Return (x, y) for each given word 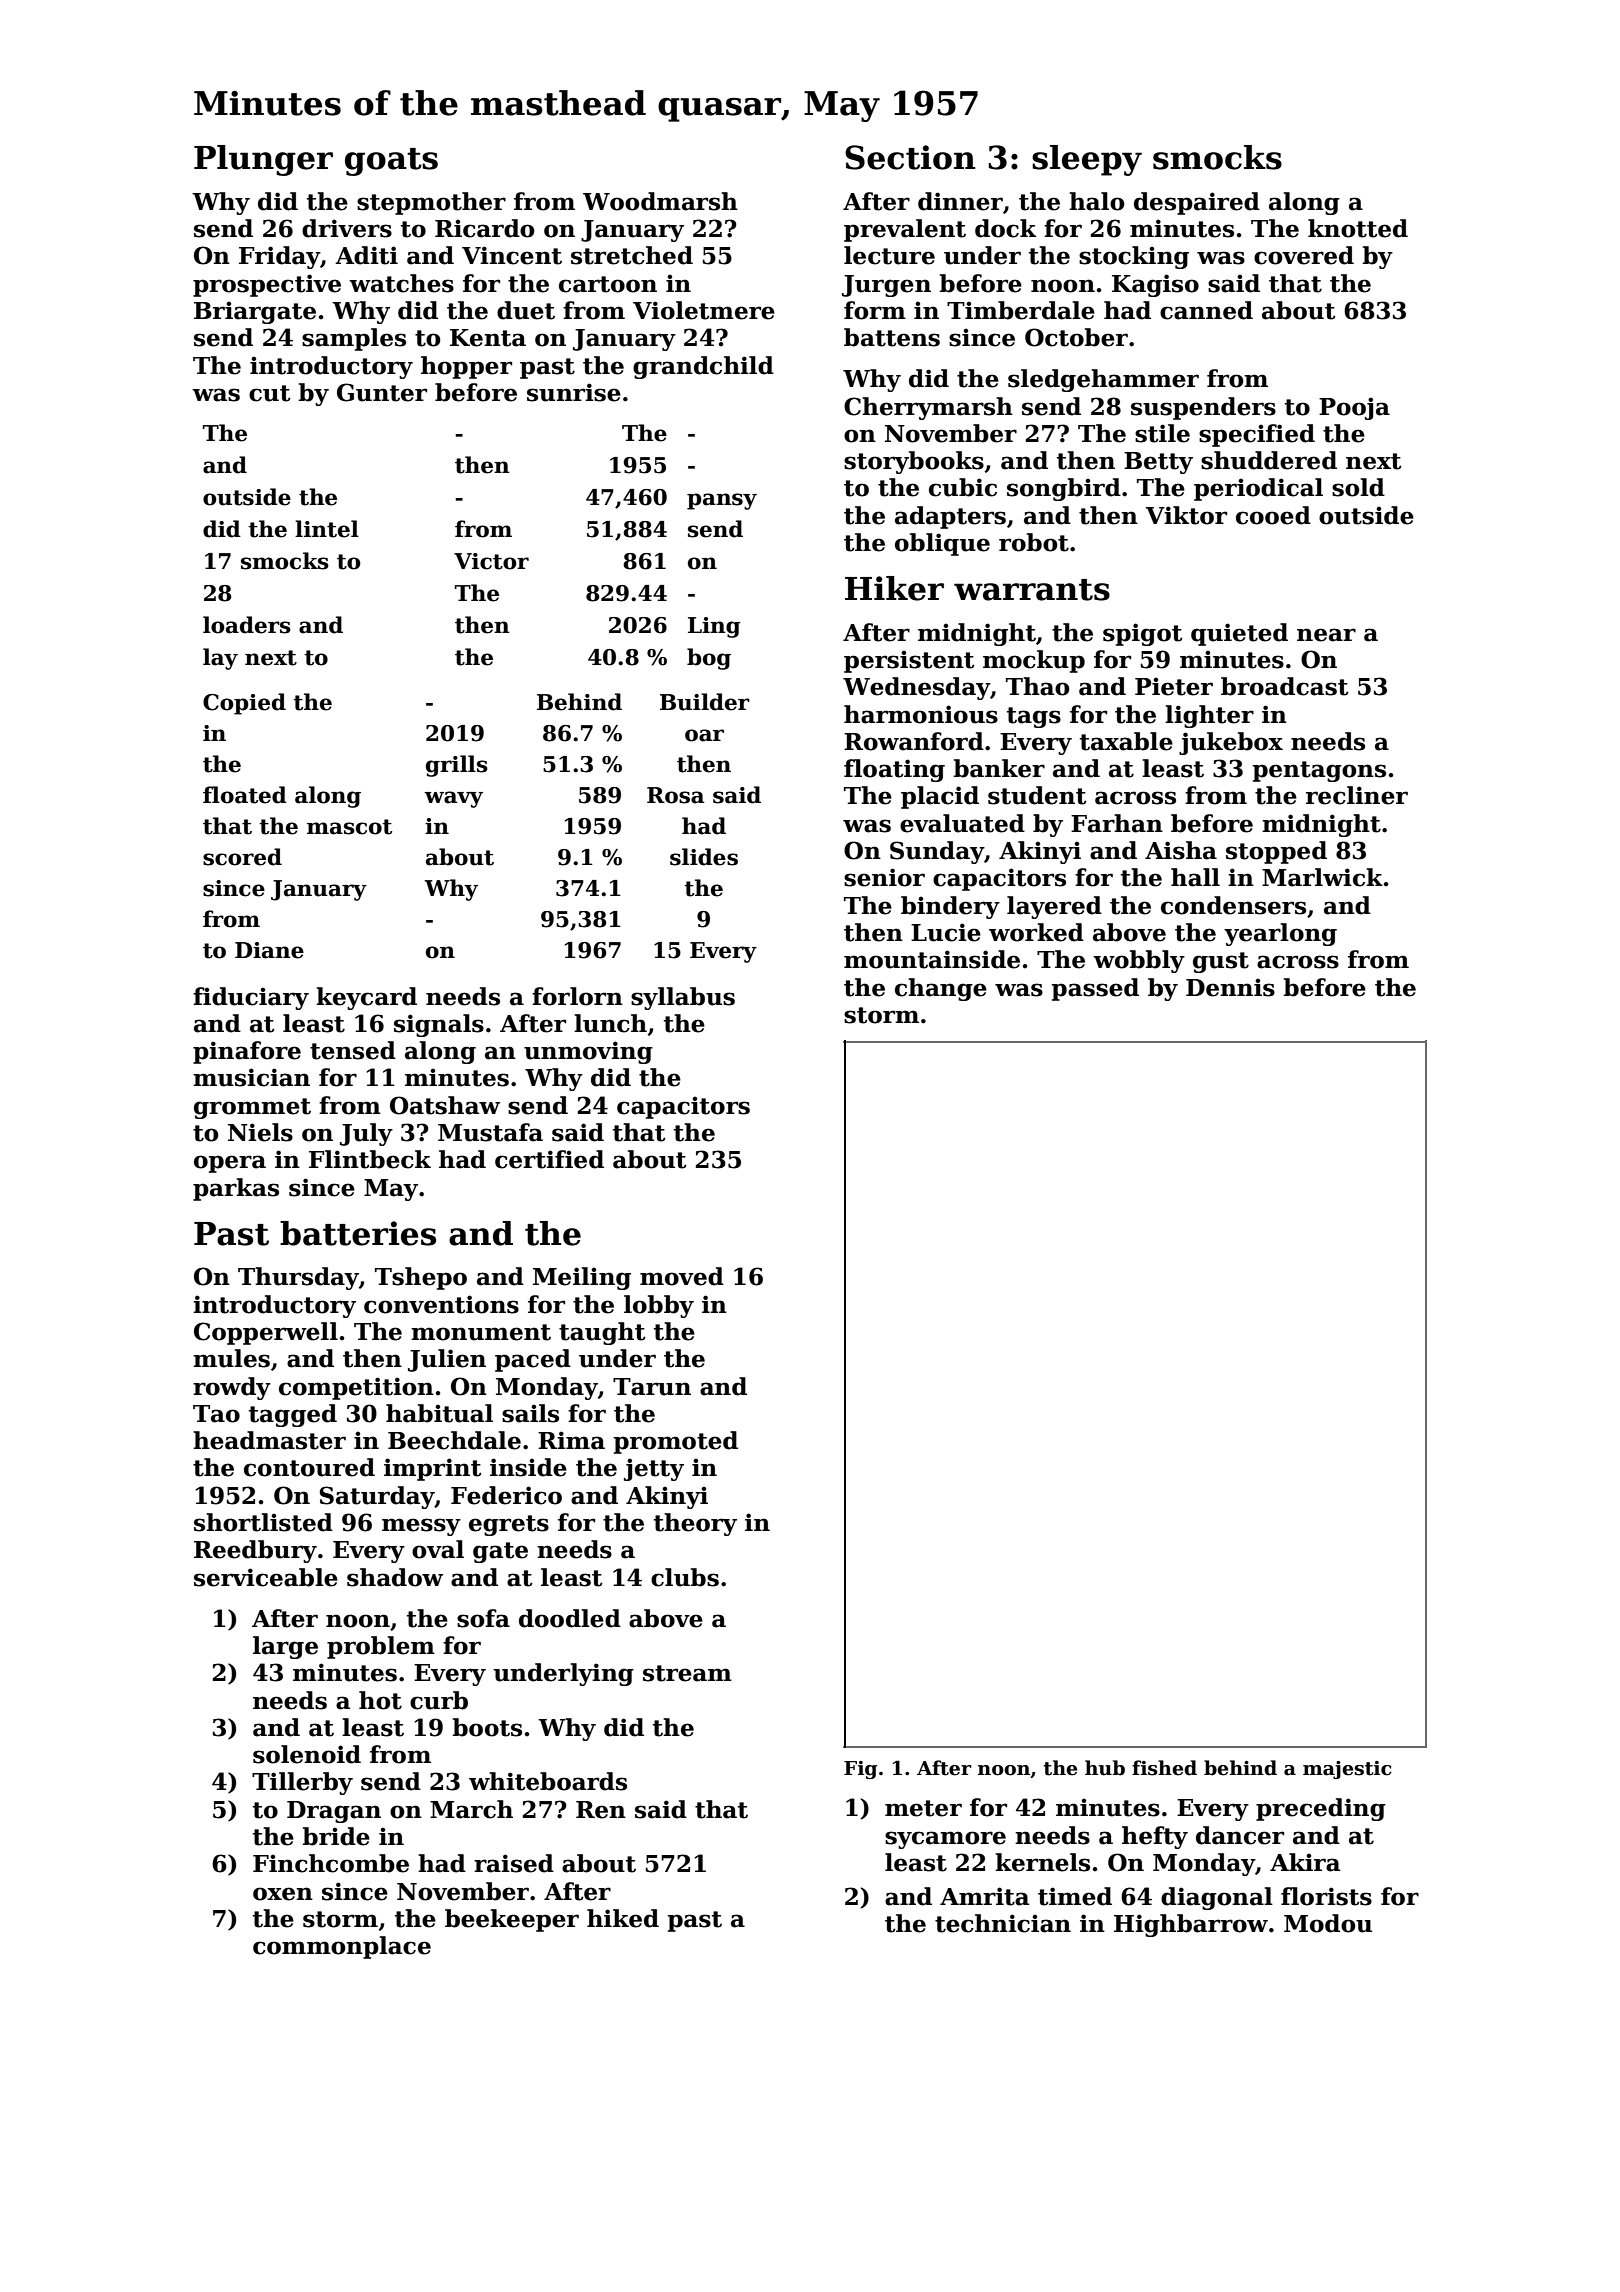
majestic (1347, 1770)
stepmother (431, 203)
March (471, 1809)
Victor (491, 561)
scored (242, 857)
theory (695, 1524)
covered (1304, 255)
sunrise (574, 392)
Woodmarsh (660, 201)
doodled (570, 1618)
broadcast (1285, 686)
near (1326, 635)
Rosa (675, 795)
